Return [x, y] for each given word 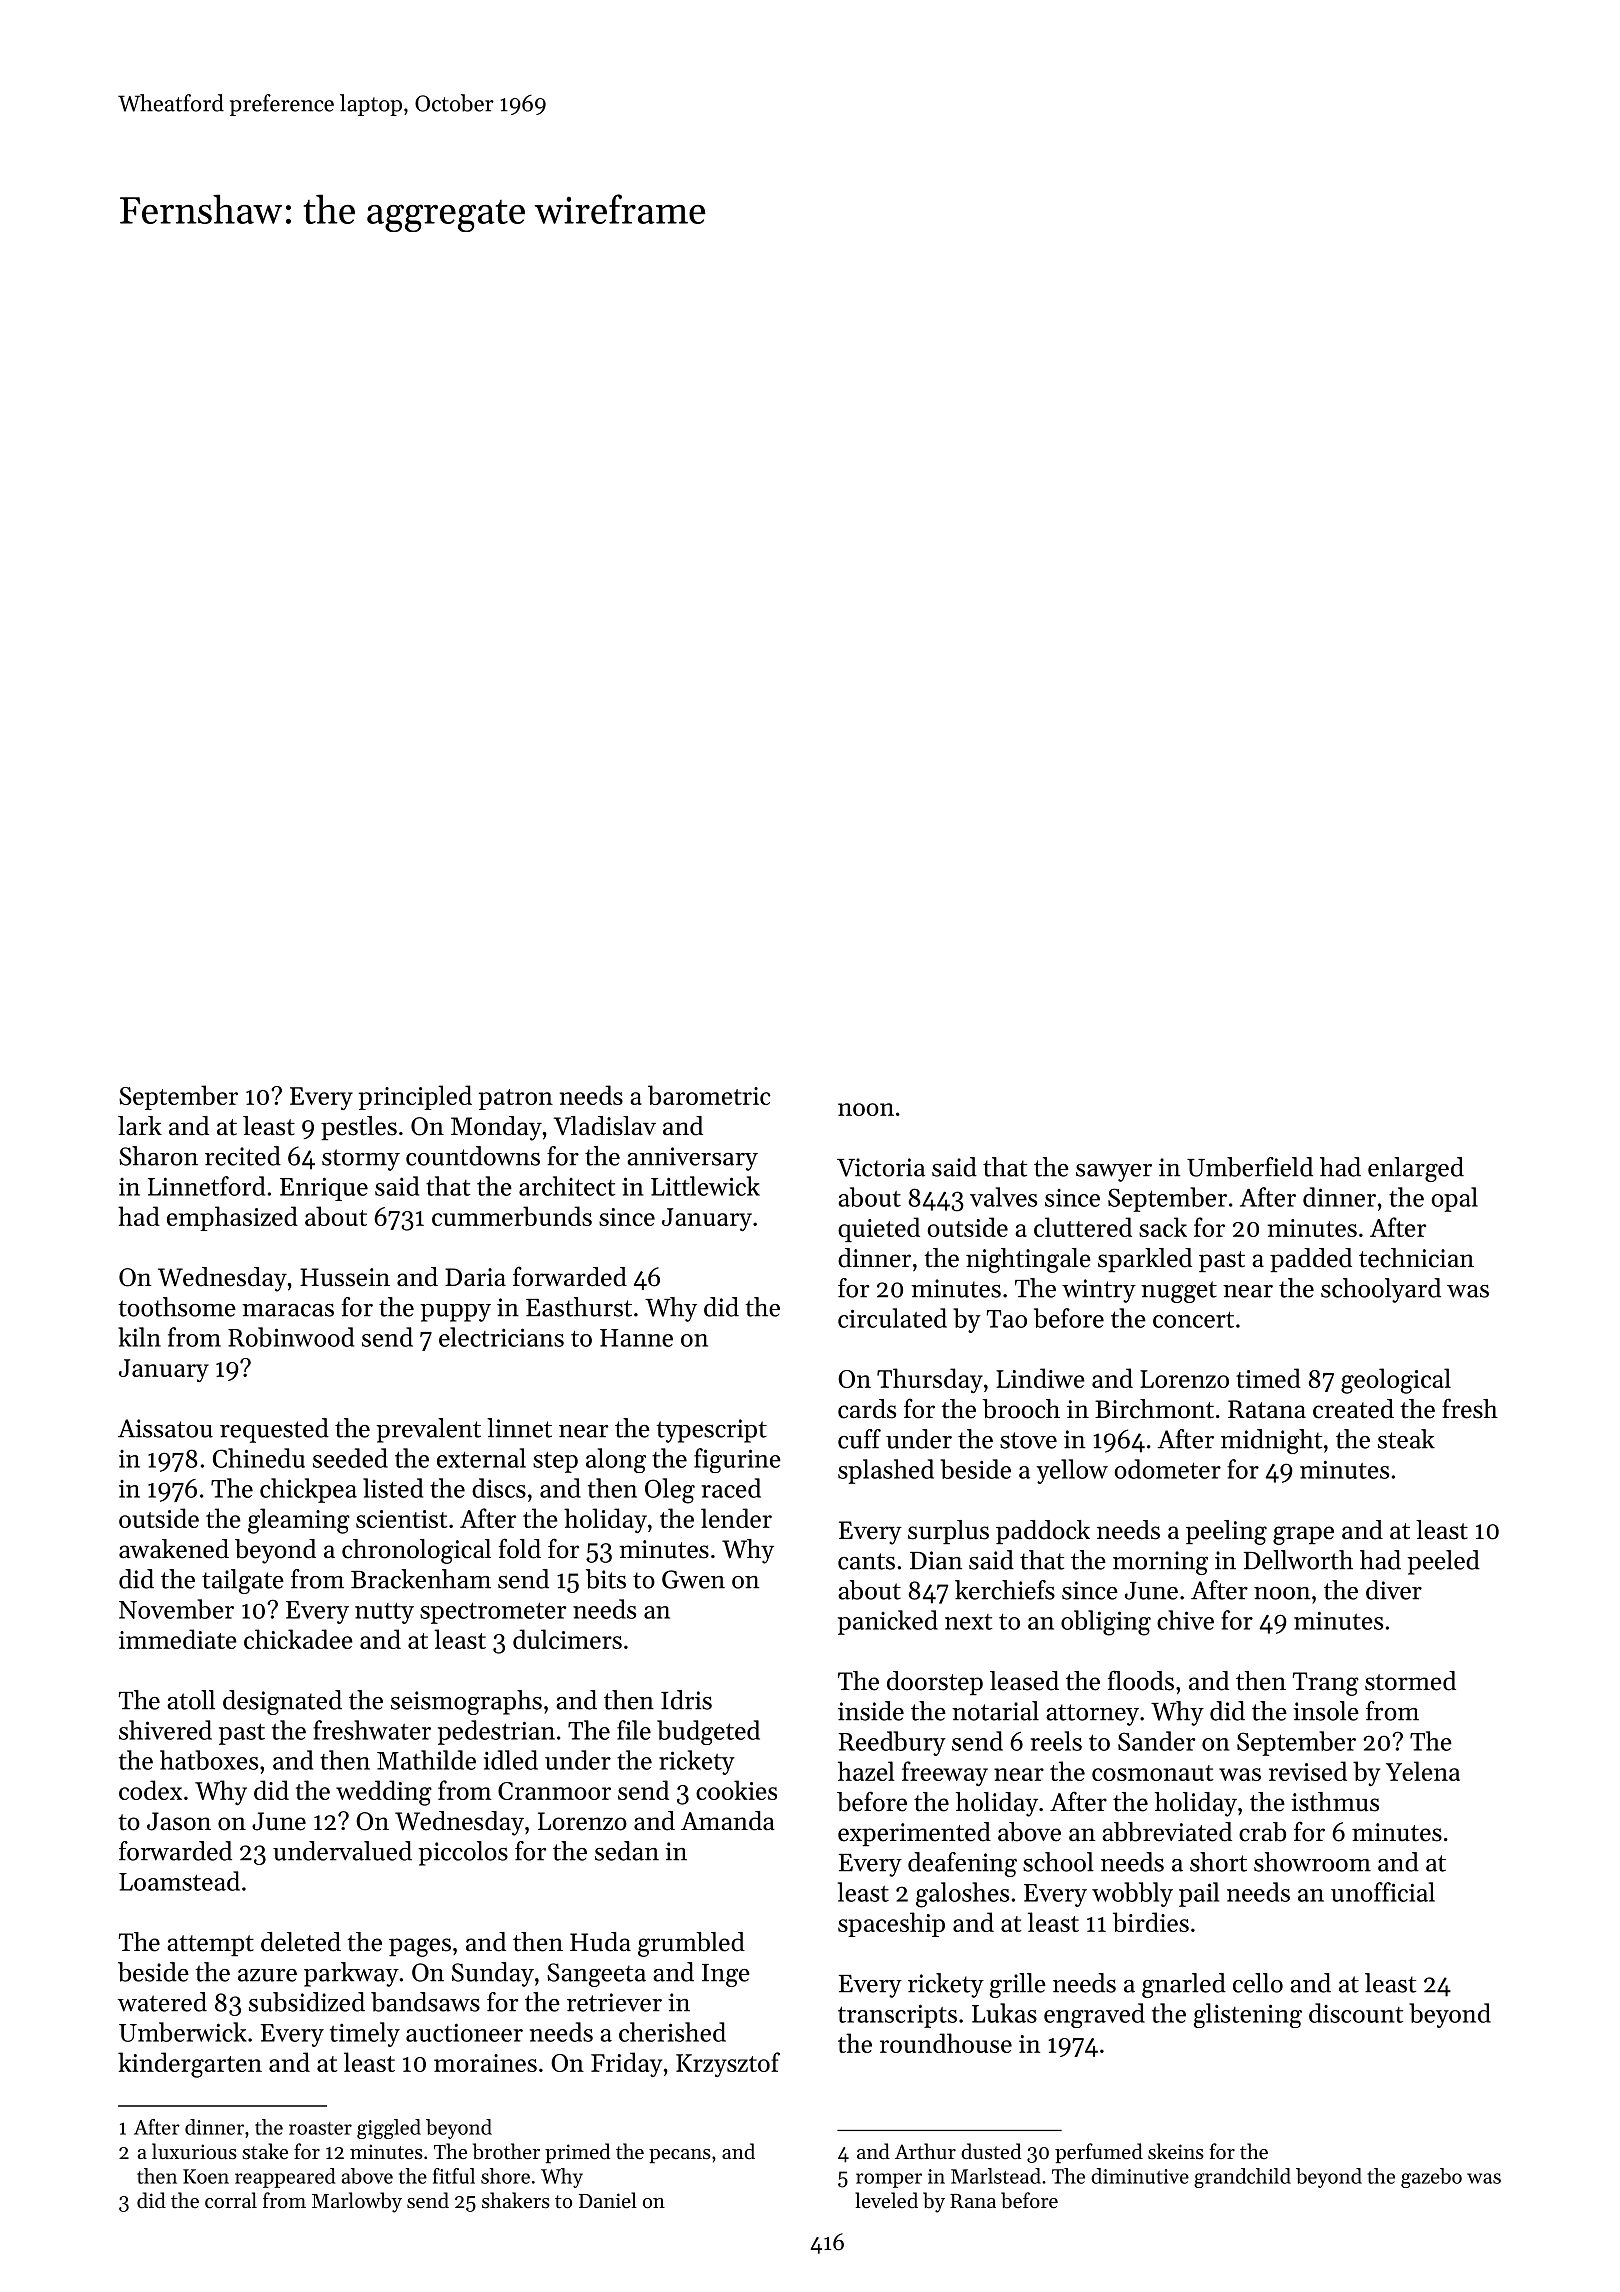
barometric [709, 1095]
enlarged [1416, 1169]
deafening [962, 1864]
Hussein [345, 1277]
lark [140, 1125]
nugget [1179, 1292]
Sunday [493, 1974]
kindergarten [190, 2065]
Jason [179, 1821]
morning [1160, 1563]
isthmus [1335, 1802]
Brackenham [421, 1579]
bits [606, 1579]
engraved [1094, 2015]
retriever [614, 2002]
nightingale [1028, 1260]
